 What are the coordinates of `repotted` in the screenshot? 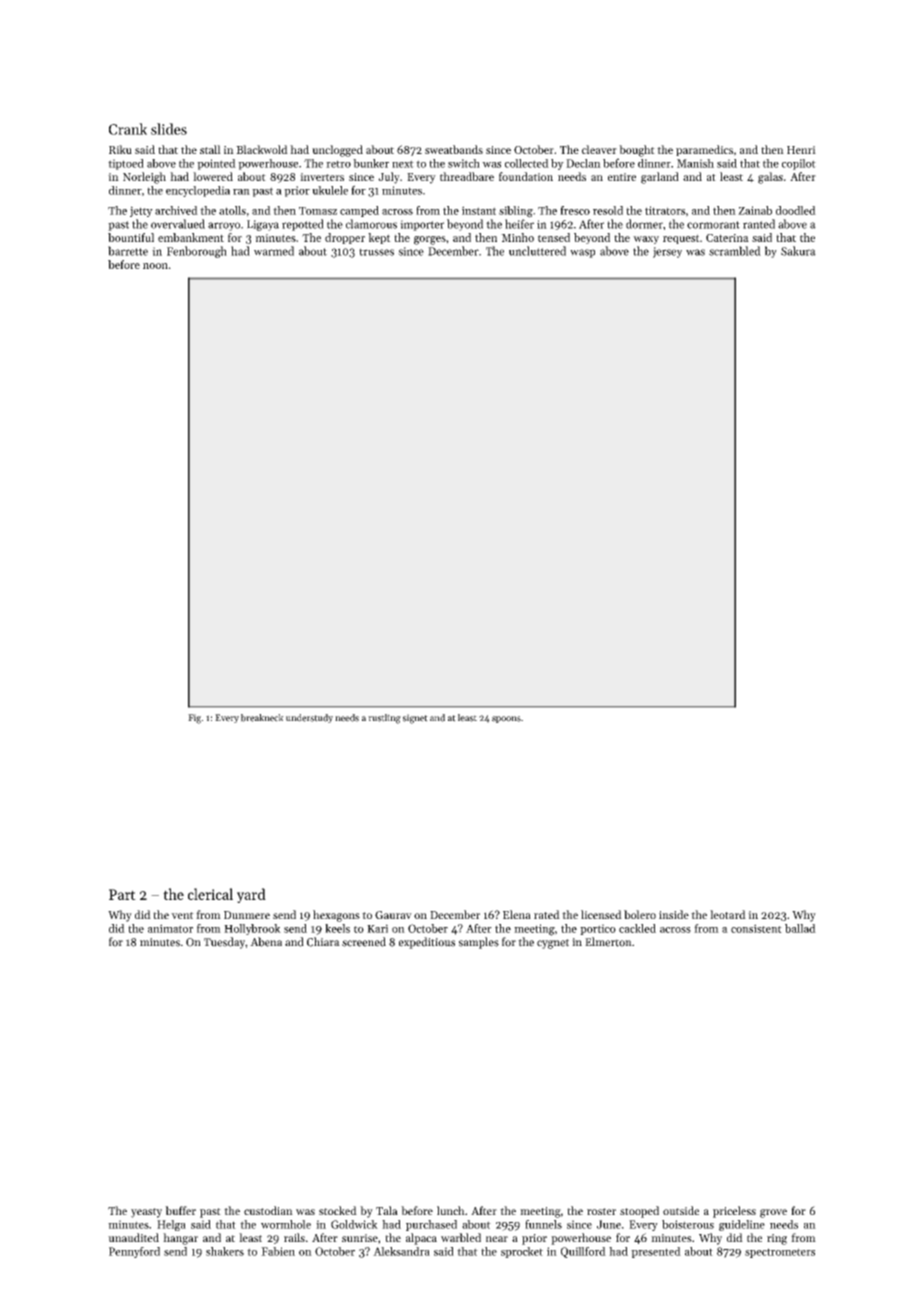 It's located at (303, 225).
